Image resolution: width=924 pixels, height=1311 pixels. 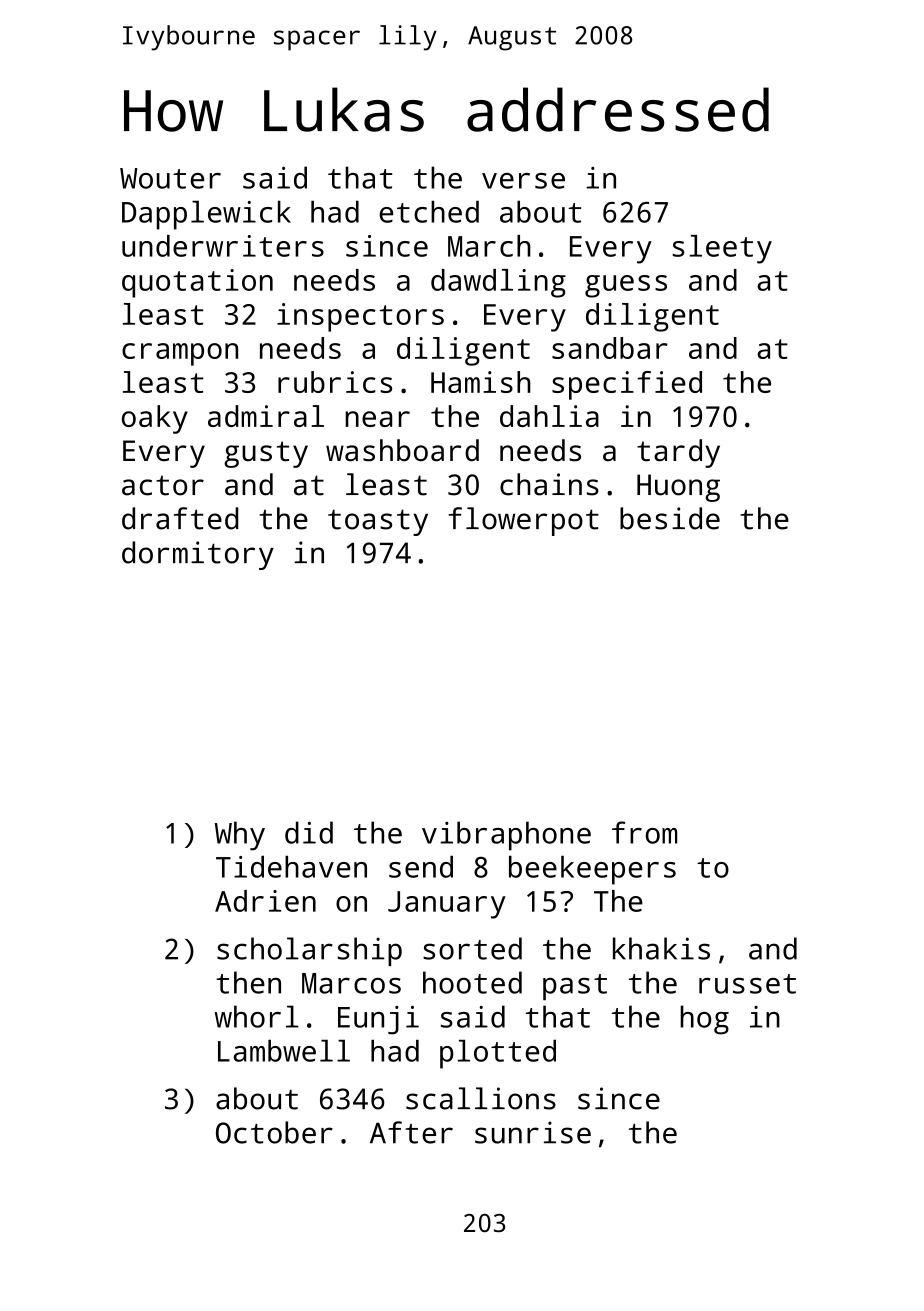 What do you see at coordinates (447, 905) in the document?
I see `January` at bounding box center [447, 905].
